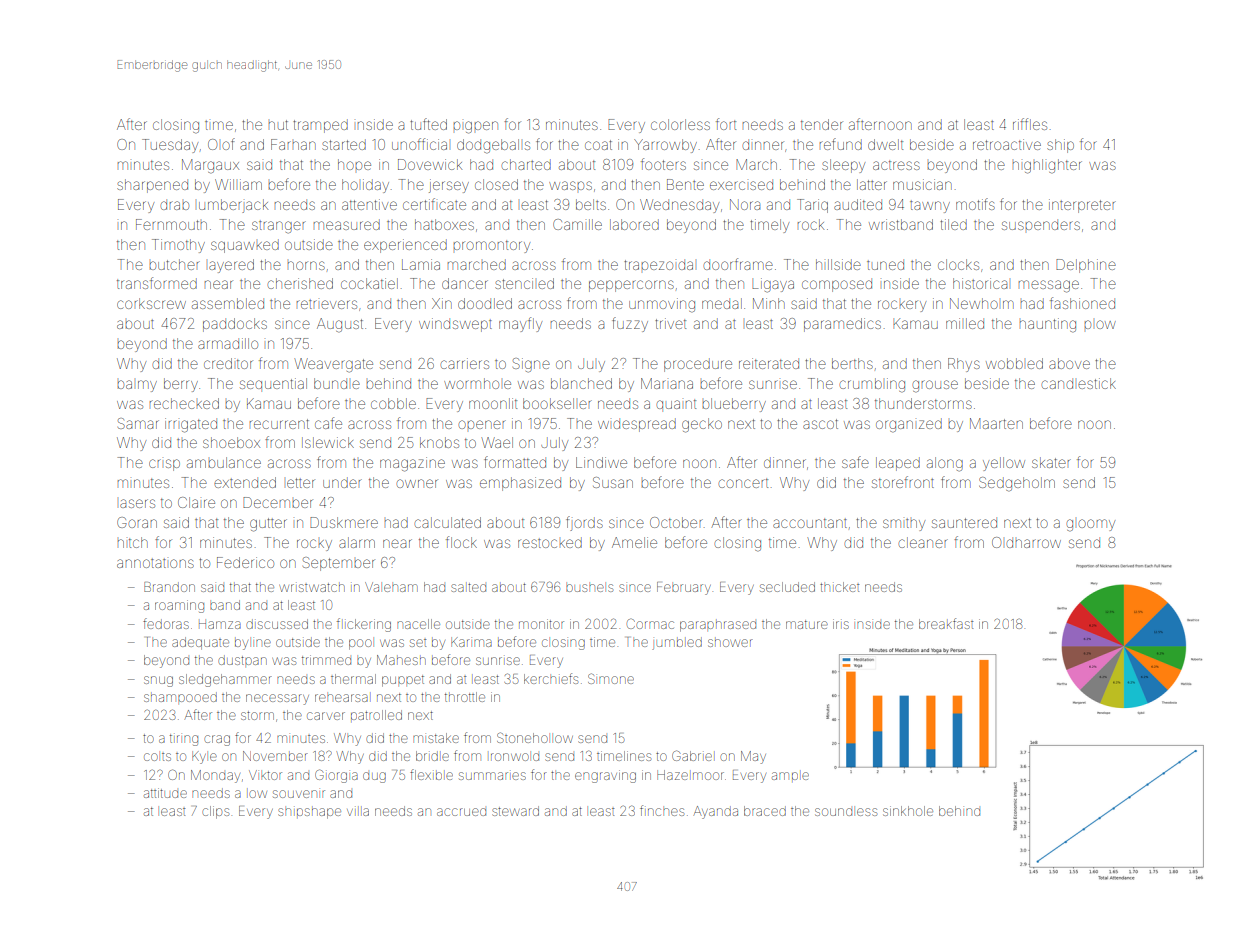  What do you see at coordinates (692, 755) in the screenshot?
I see `Gabriel` at bounding box center [692, 755].
